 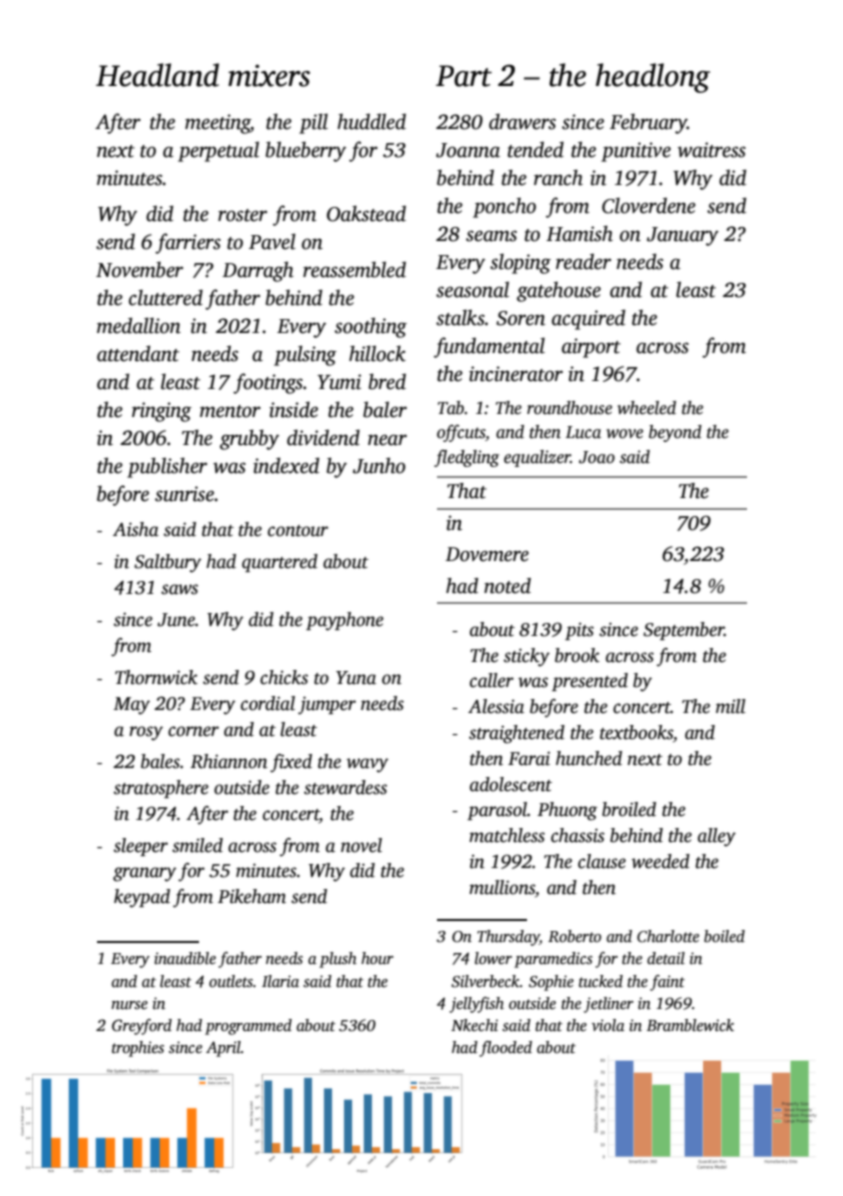 I want to click on programmed, so click(x=248, y=1027).
